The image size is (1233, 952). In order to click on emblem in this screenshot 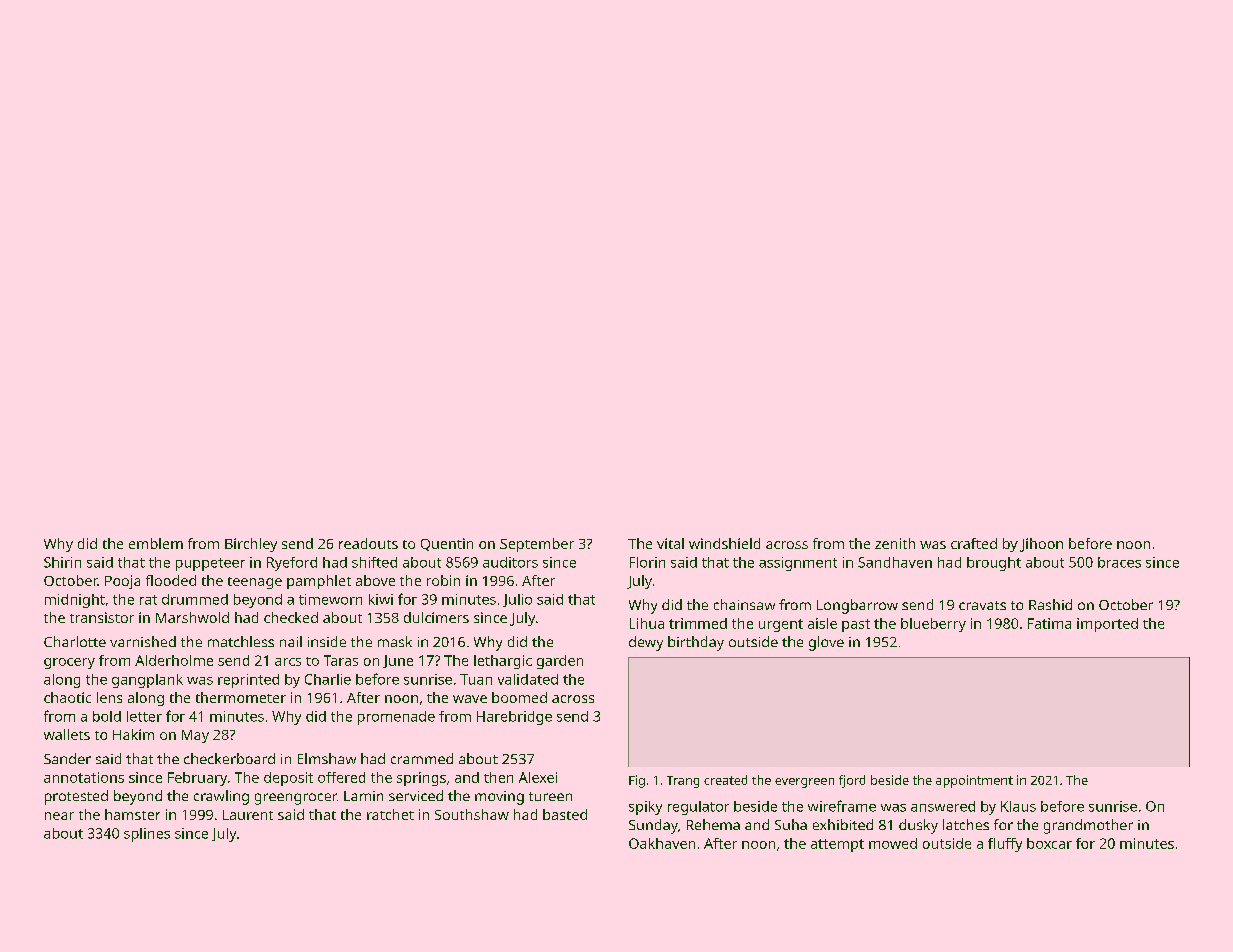, I will do `click(156, 543)`.
